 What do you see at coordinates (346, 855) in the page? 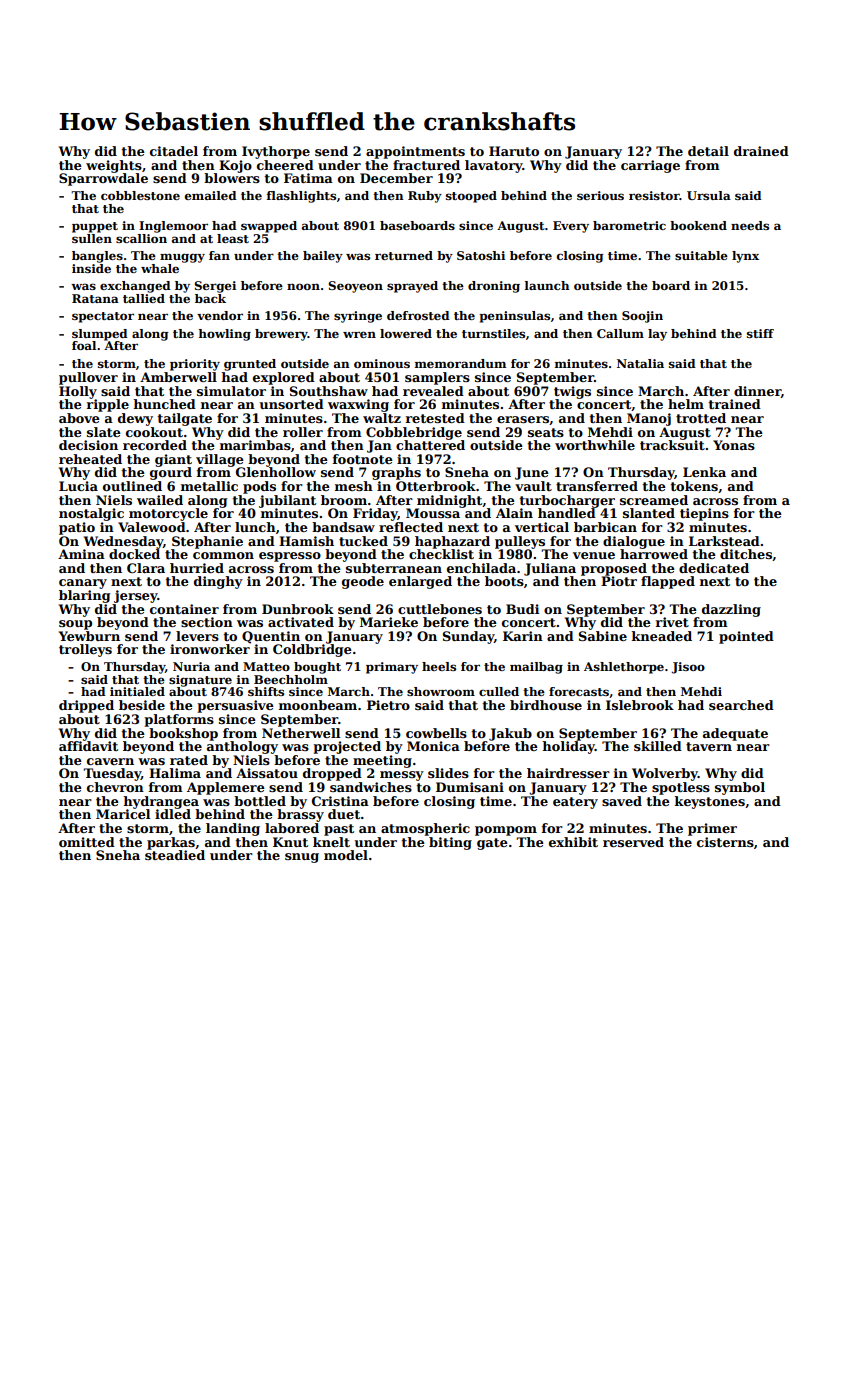
I see `model` at bounding box center [346, 855].
